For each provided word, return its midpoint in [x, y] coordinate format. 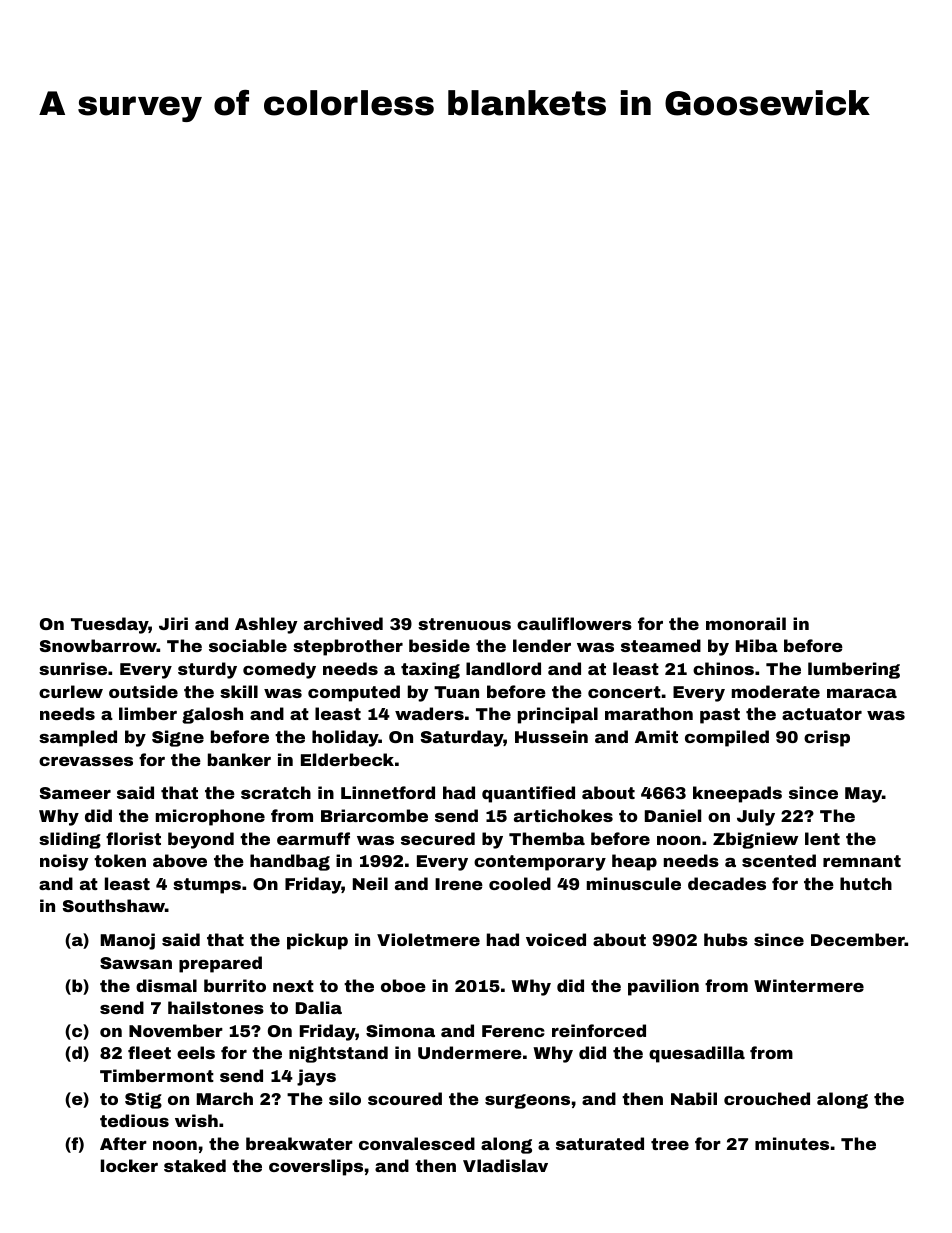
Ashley [266, 625]
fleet [149, 1052]
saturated [600, 1143]
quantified [528, 794]
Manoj [128, 941]
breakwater [299, 1143]
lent [822, 838]
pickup [317, 941]
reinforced [599, 1030]
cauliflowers [574, 623]
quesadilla [697, 1054]
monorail [746, 623]
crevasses [86, 761]
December [858, 939]
